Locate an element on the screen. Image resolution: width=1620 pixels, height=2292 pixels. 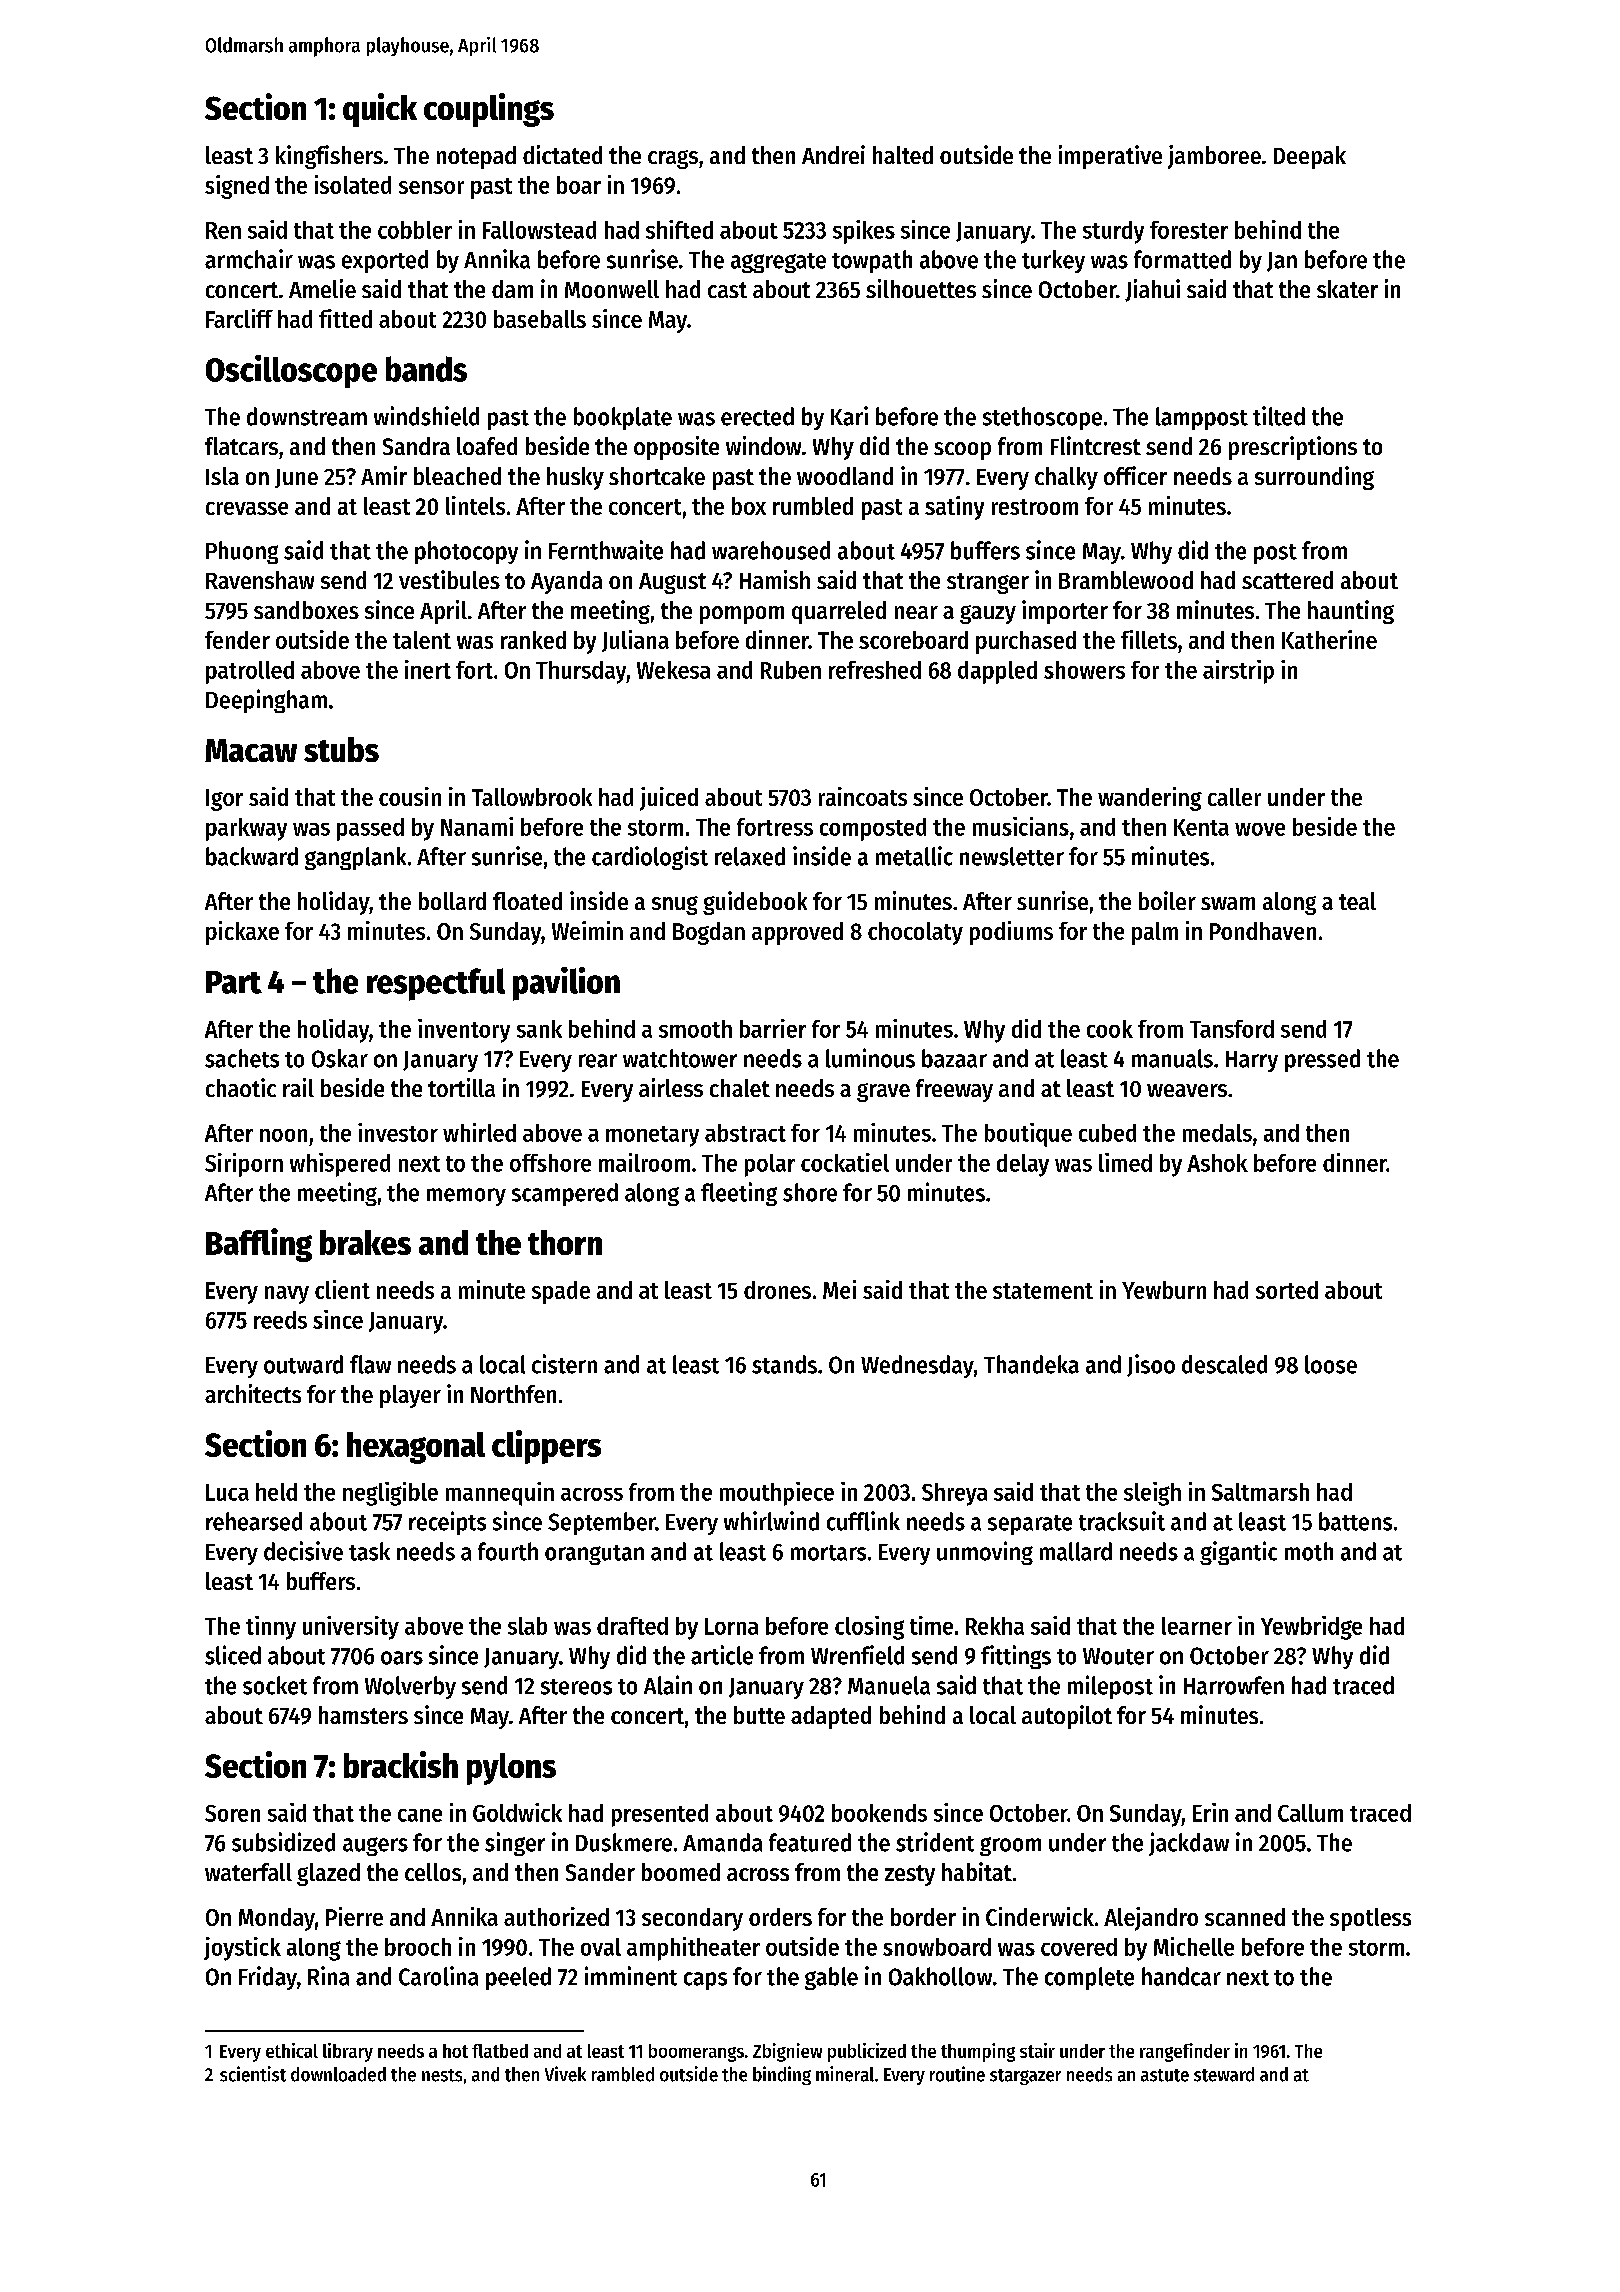
stargazer is located at coordinates (1025, 2077).
